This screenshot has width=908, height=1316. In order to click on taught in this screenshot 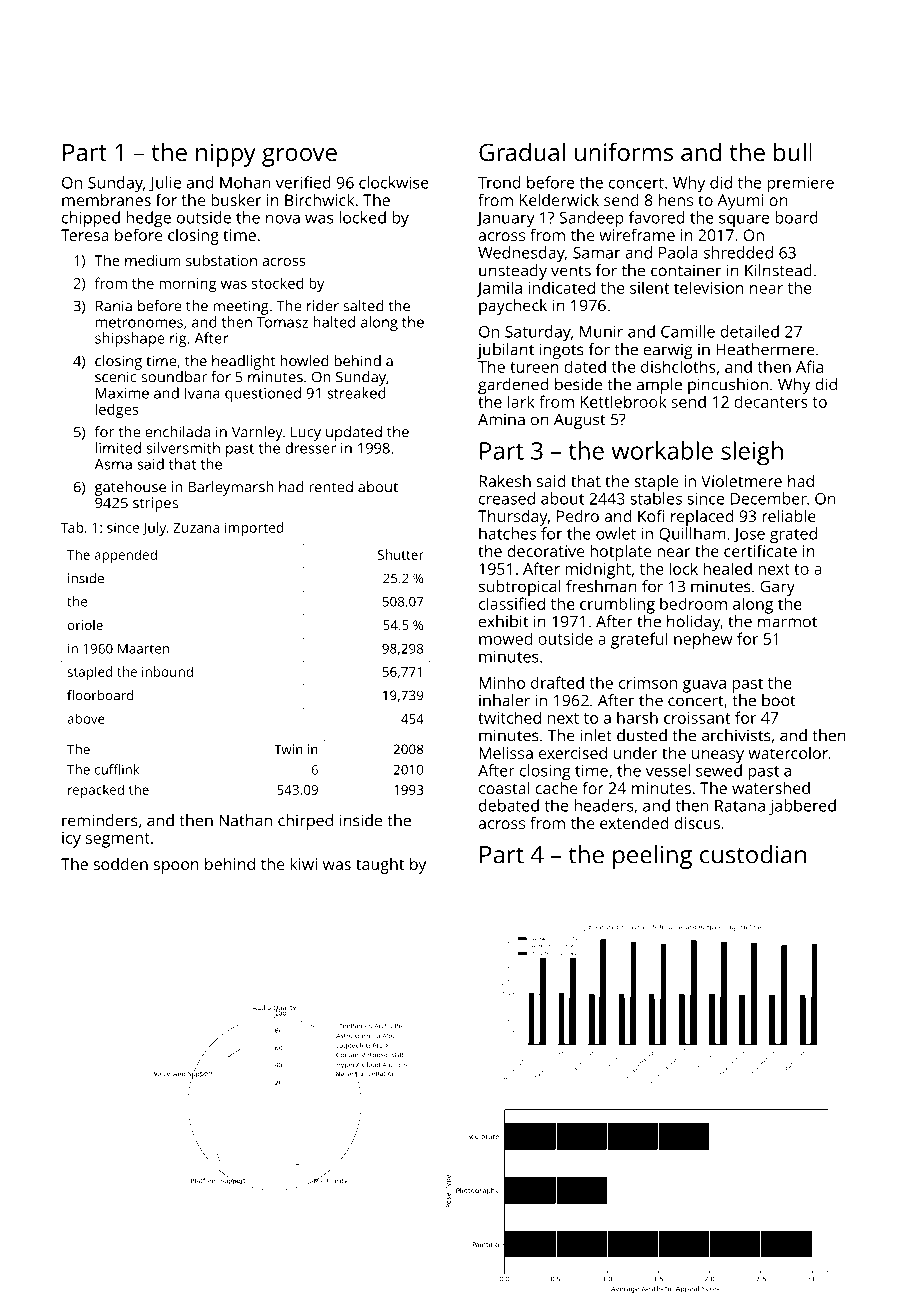, I will do `click(380, 866)`.
